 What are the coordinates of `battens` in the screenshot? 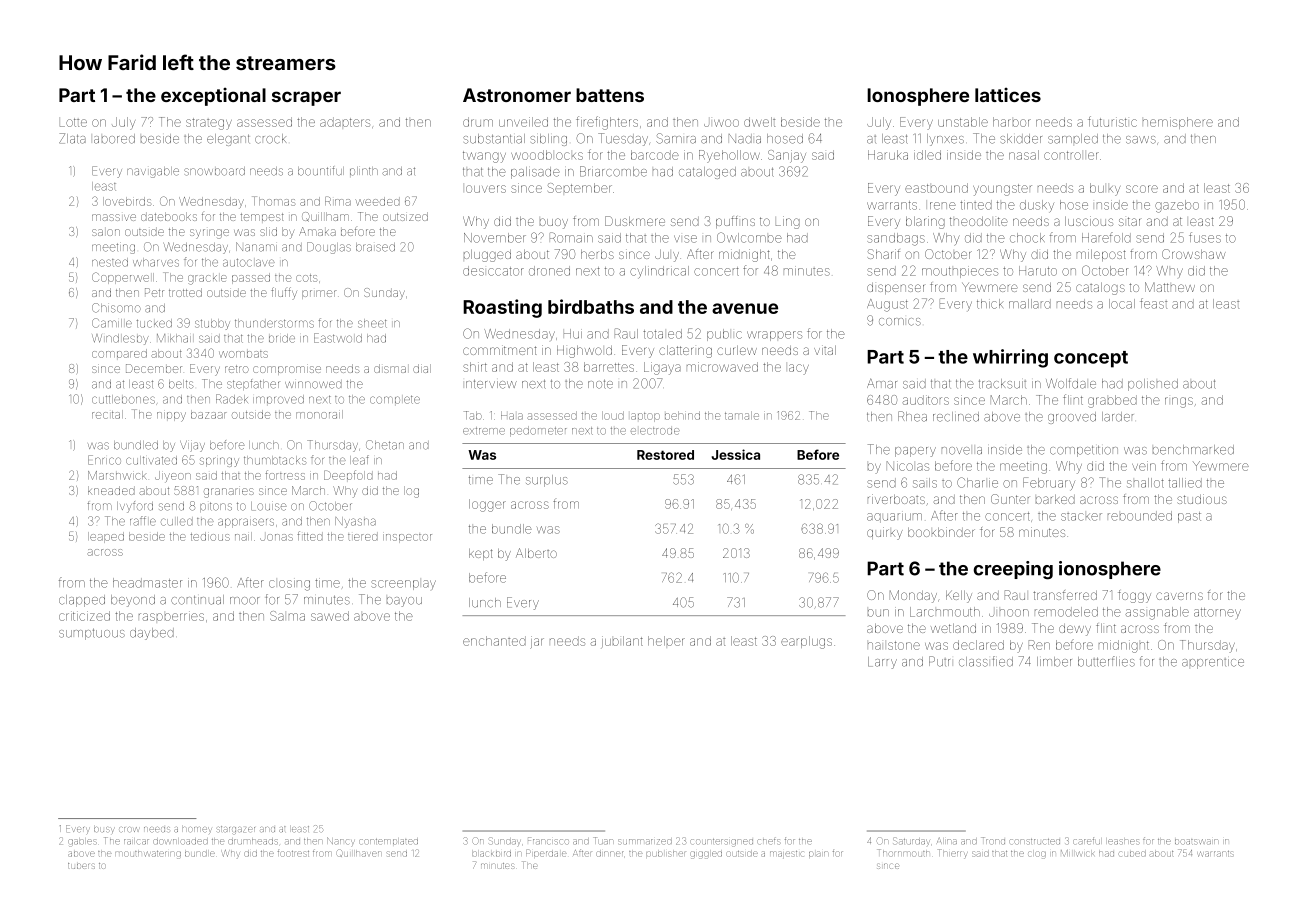 It's located at (610, 95).
